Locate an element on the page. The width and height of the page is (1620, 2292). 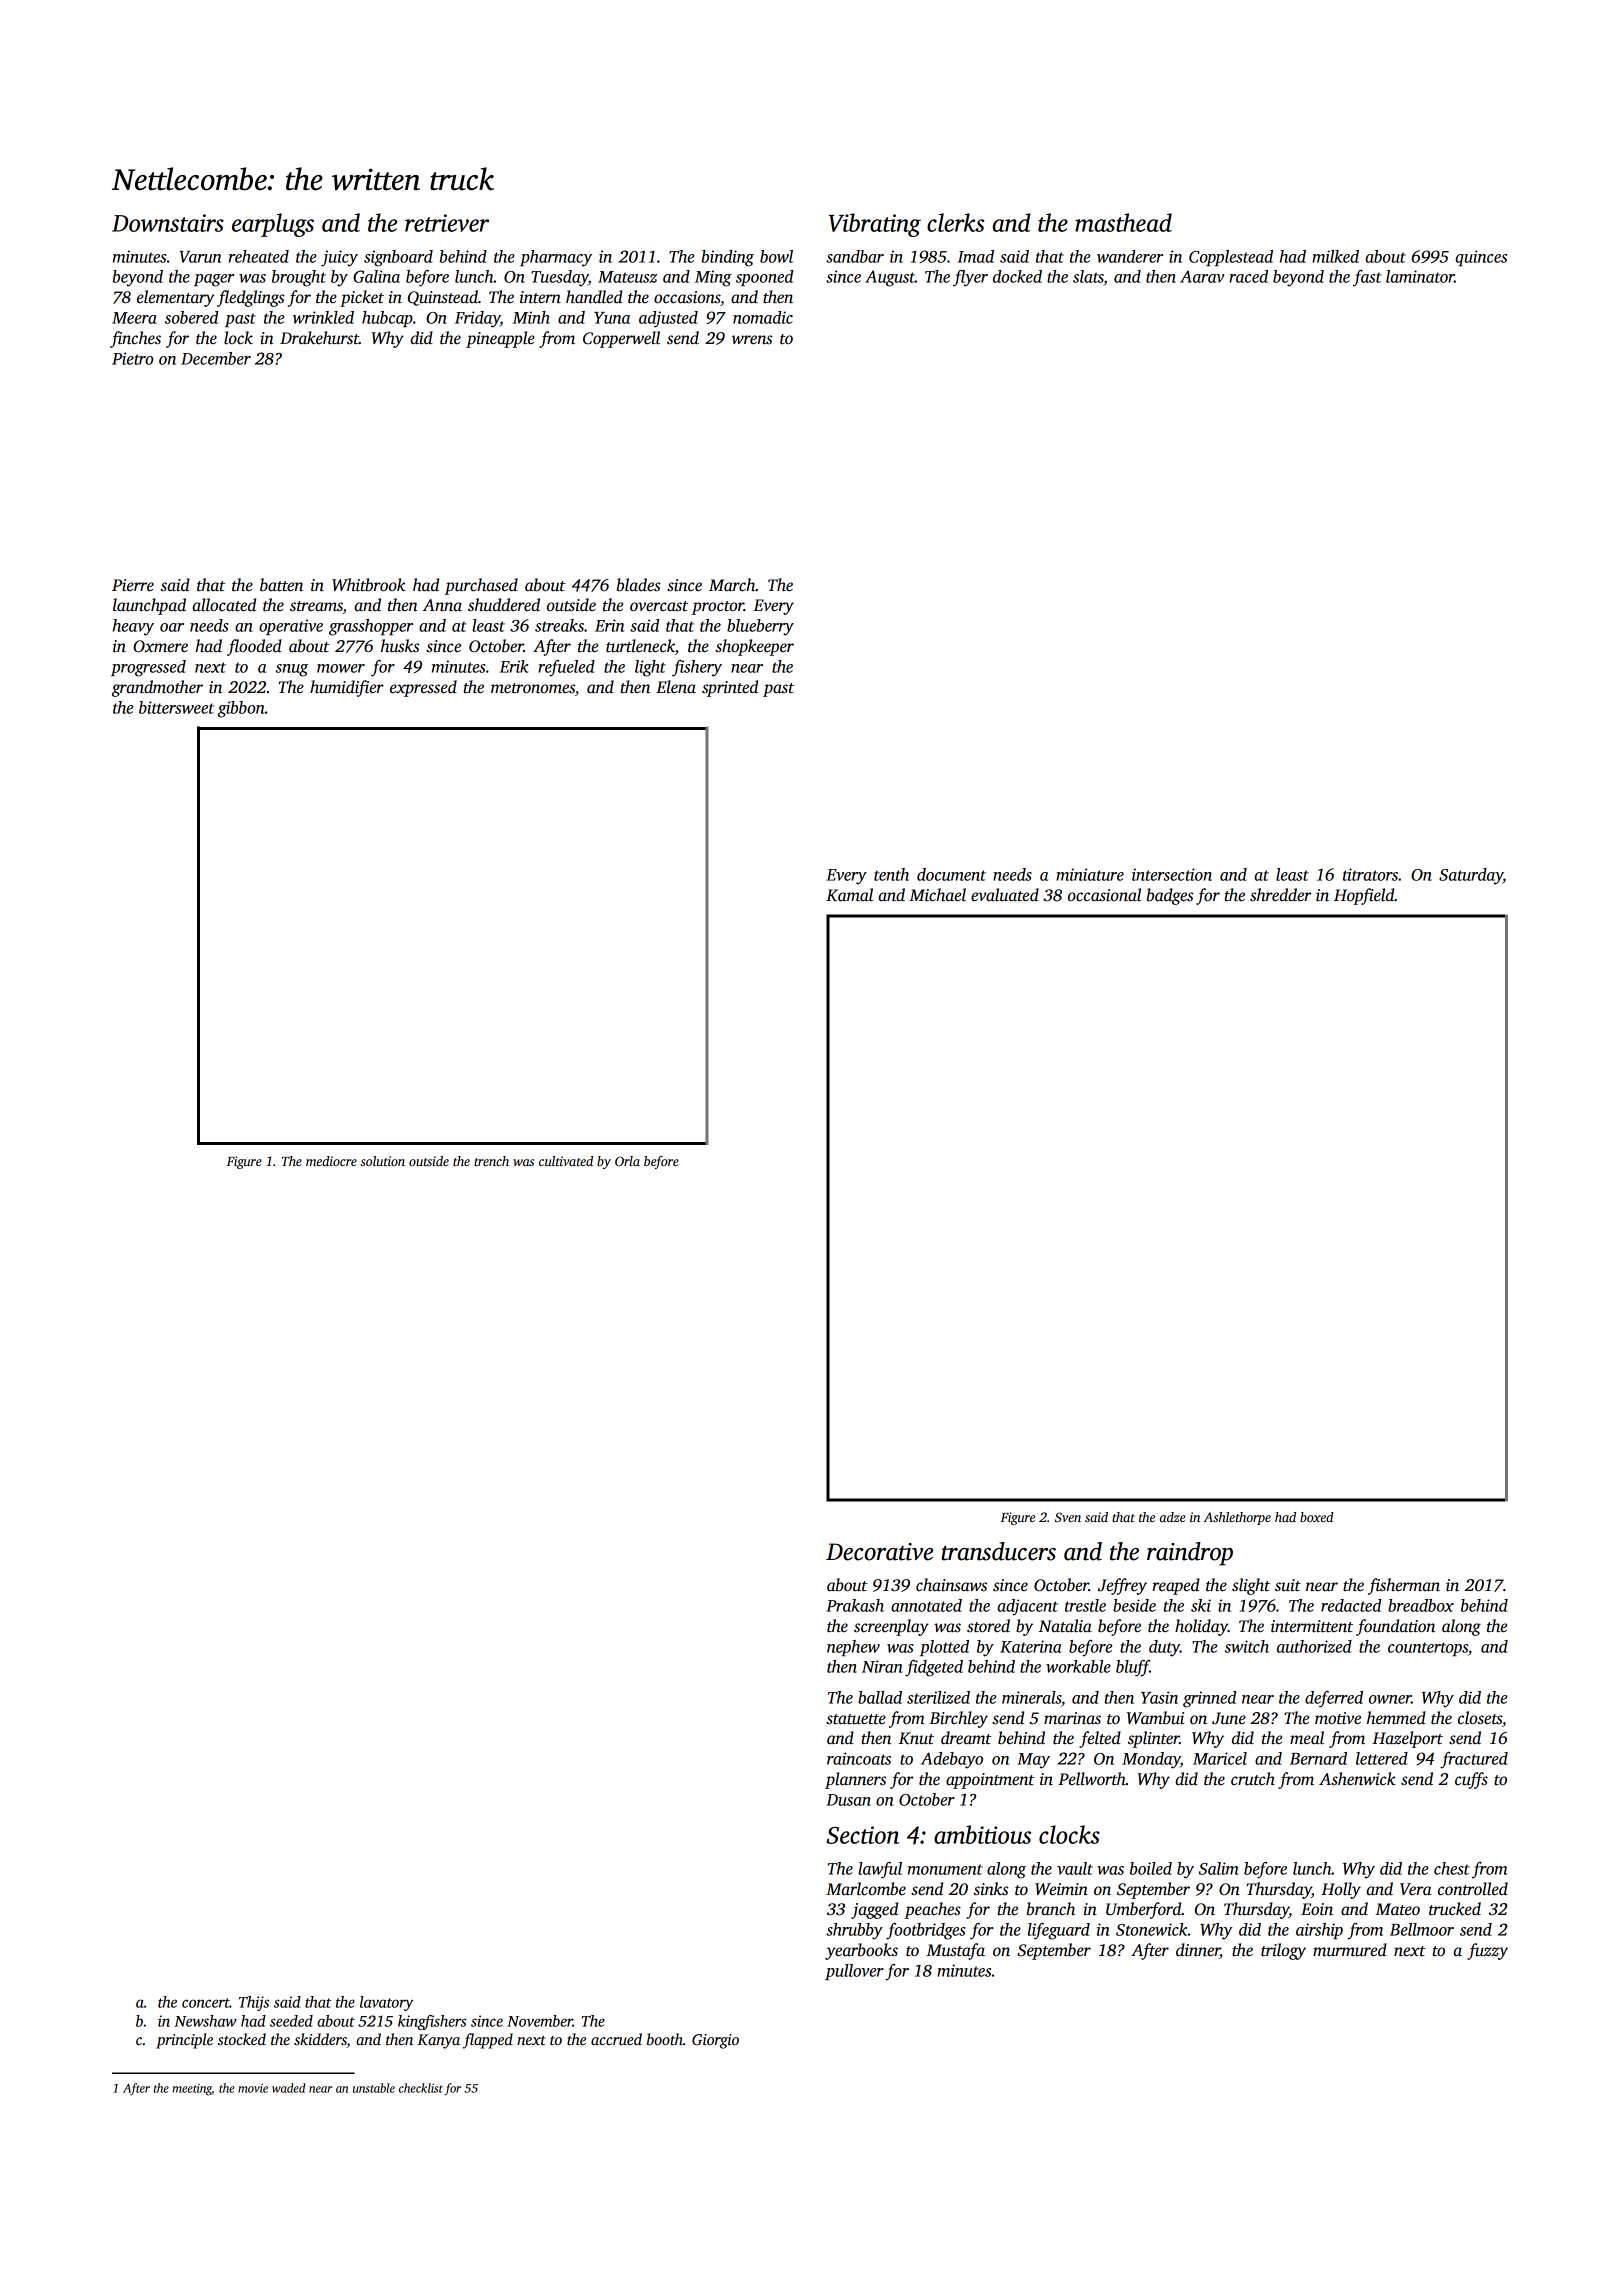
expressed is located at coordinates (423, 688).
